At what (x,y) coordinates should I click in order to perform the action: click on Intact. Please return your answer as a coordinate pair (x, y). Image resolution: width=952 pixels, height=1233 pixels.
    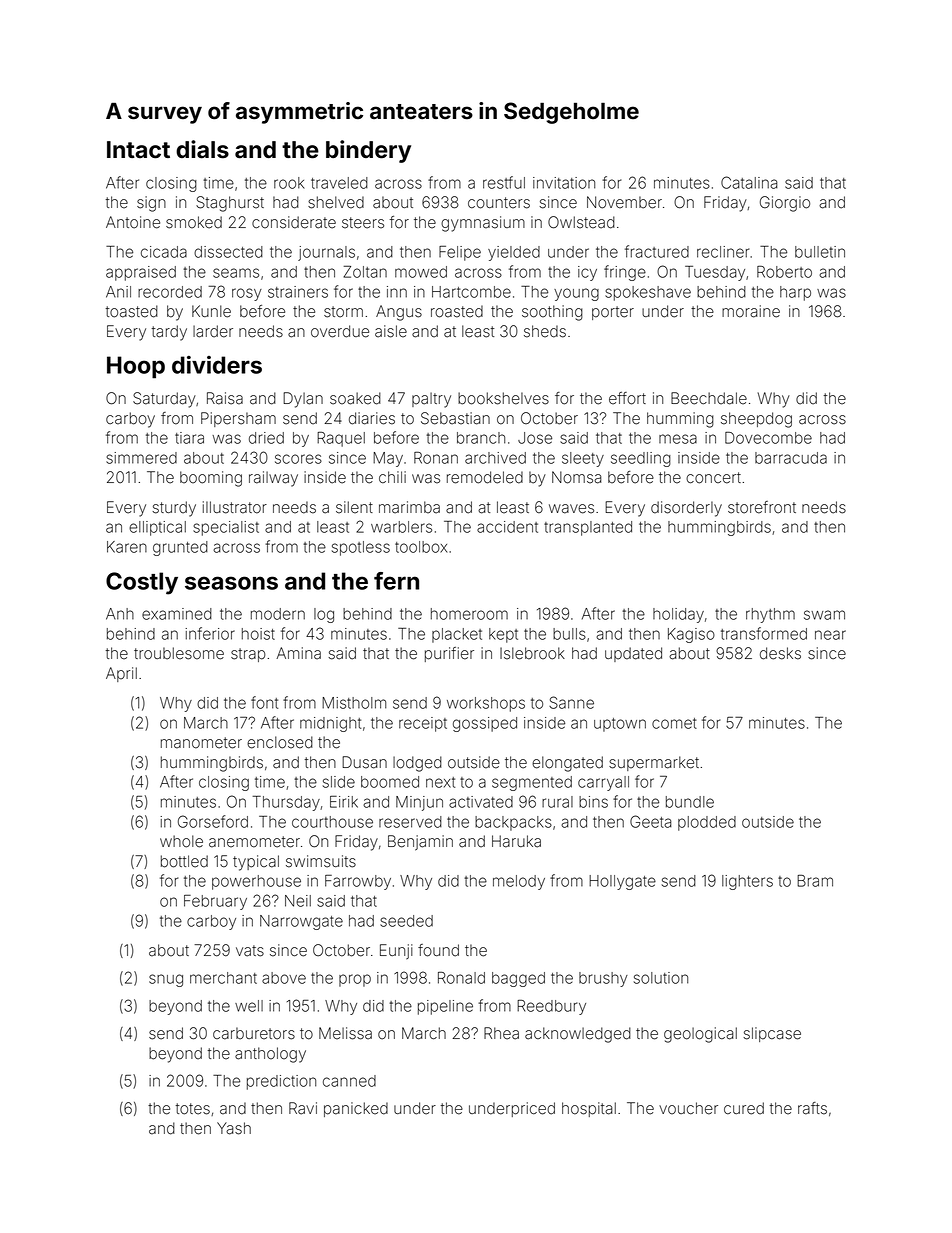
    Looking at the image, I should click on (138, 150).
